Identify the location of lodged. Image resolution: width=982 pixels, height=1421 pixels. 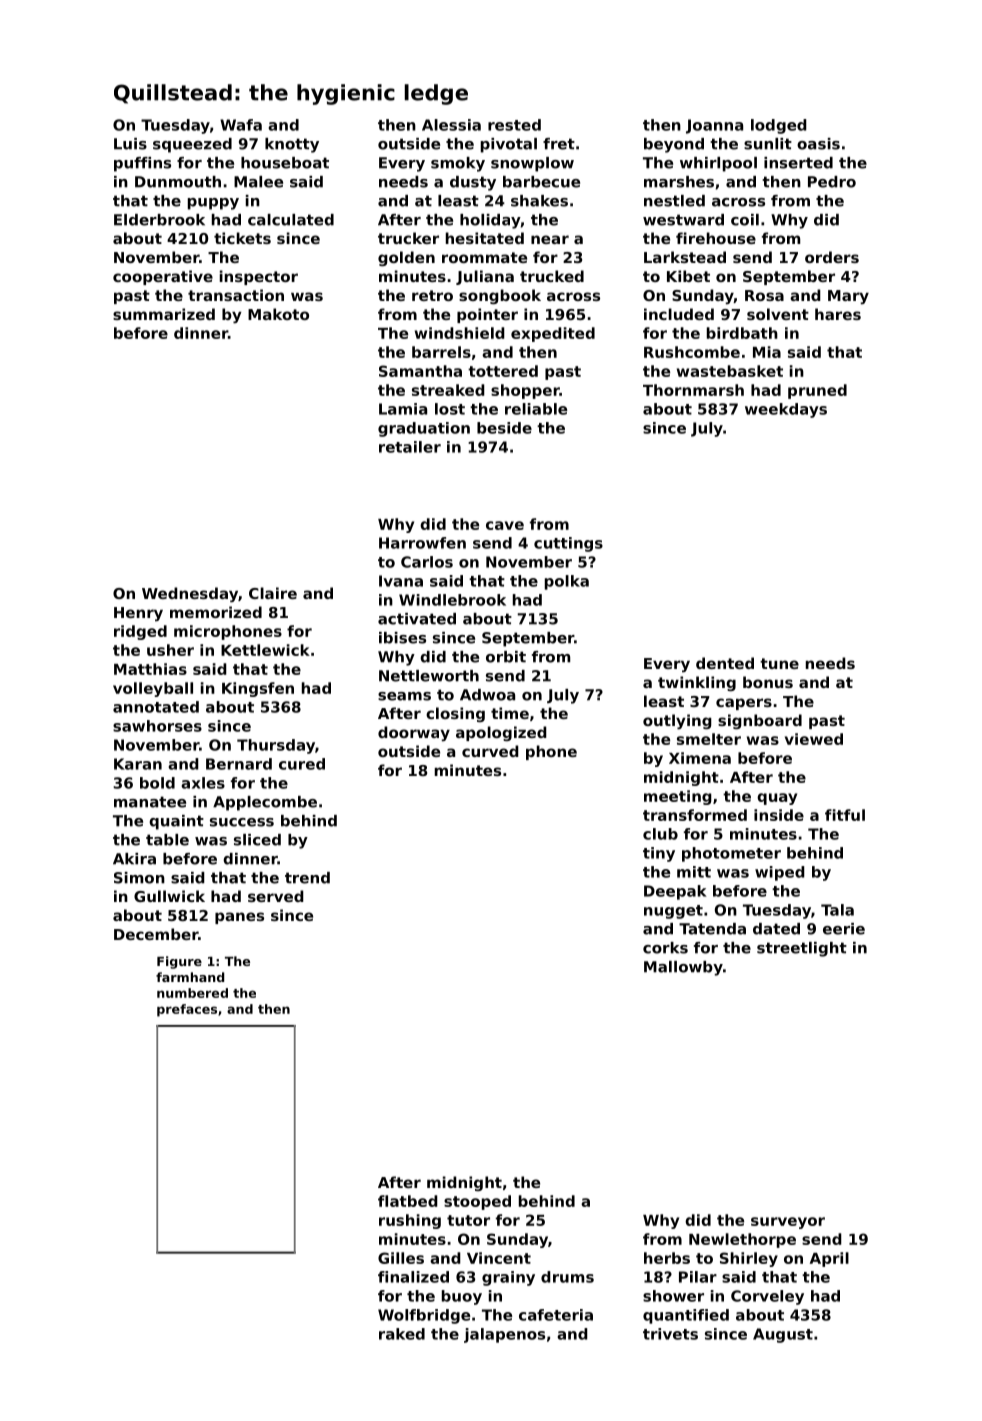
(779, 126).
